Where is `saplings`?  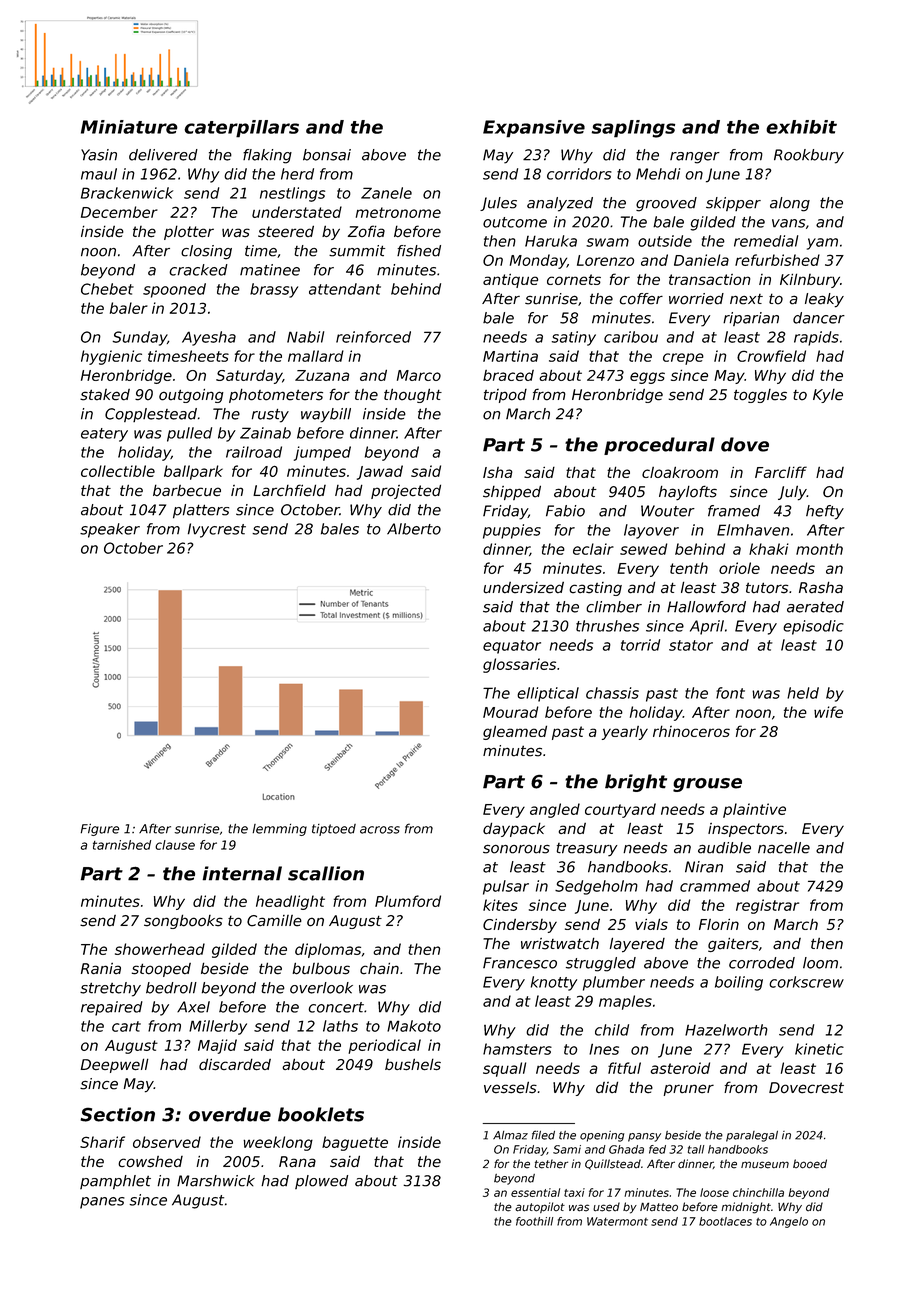 saplings is located at coordinates (633, 129).
